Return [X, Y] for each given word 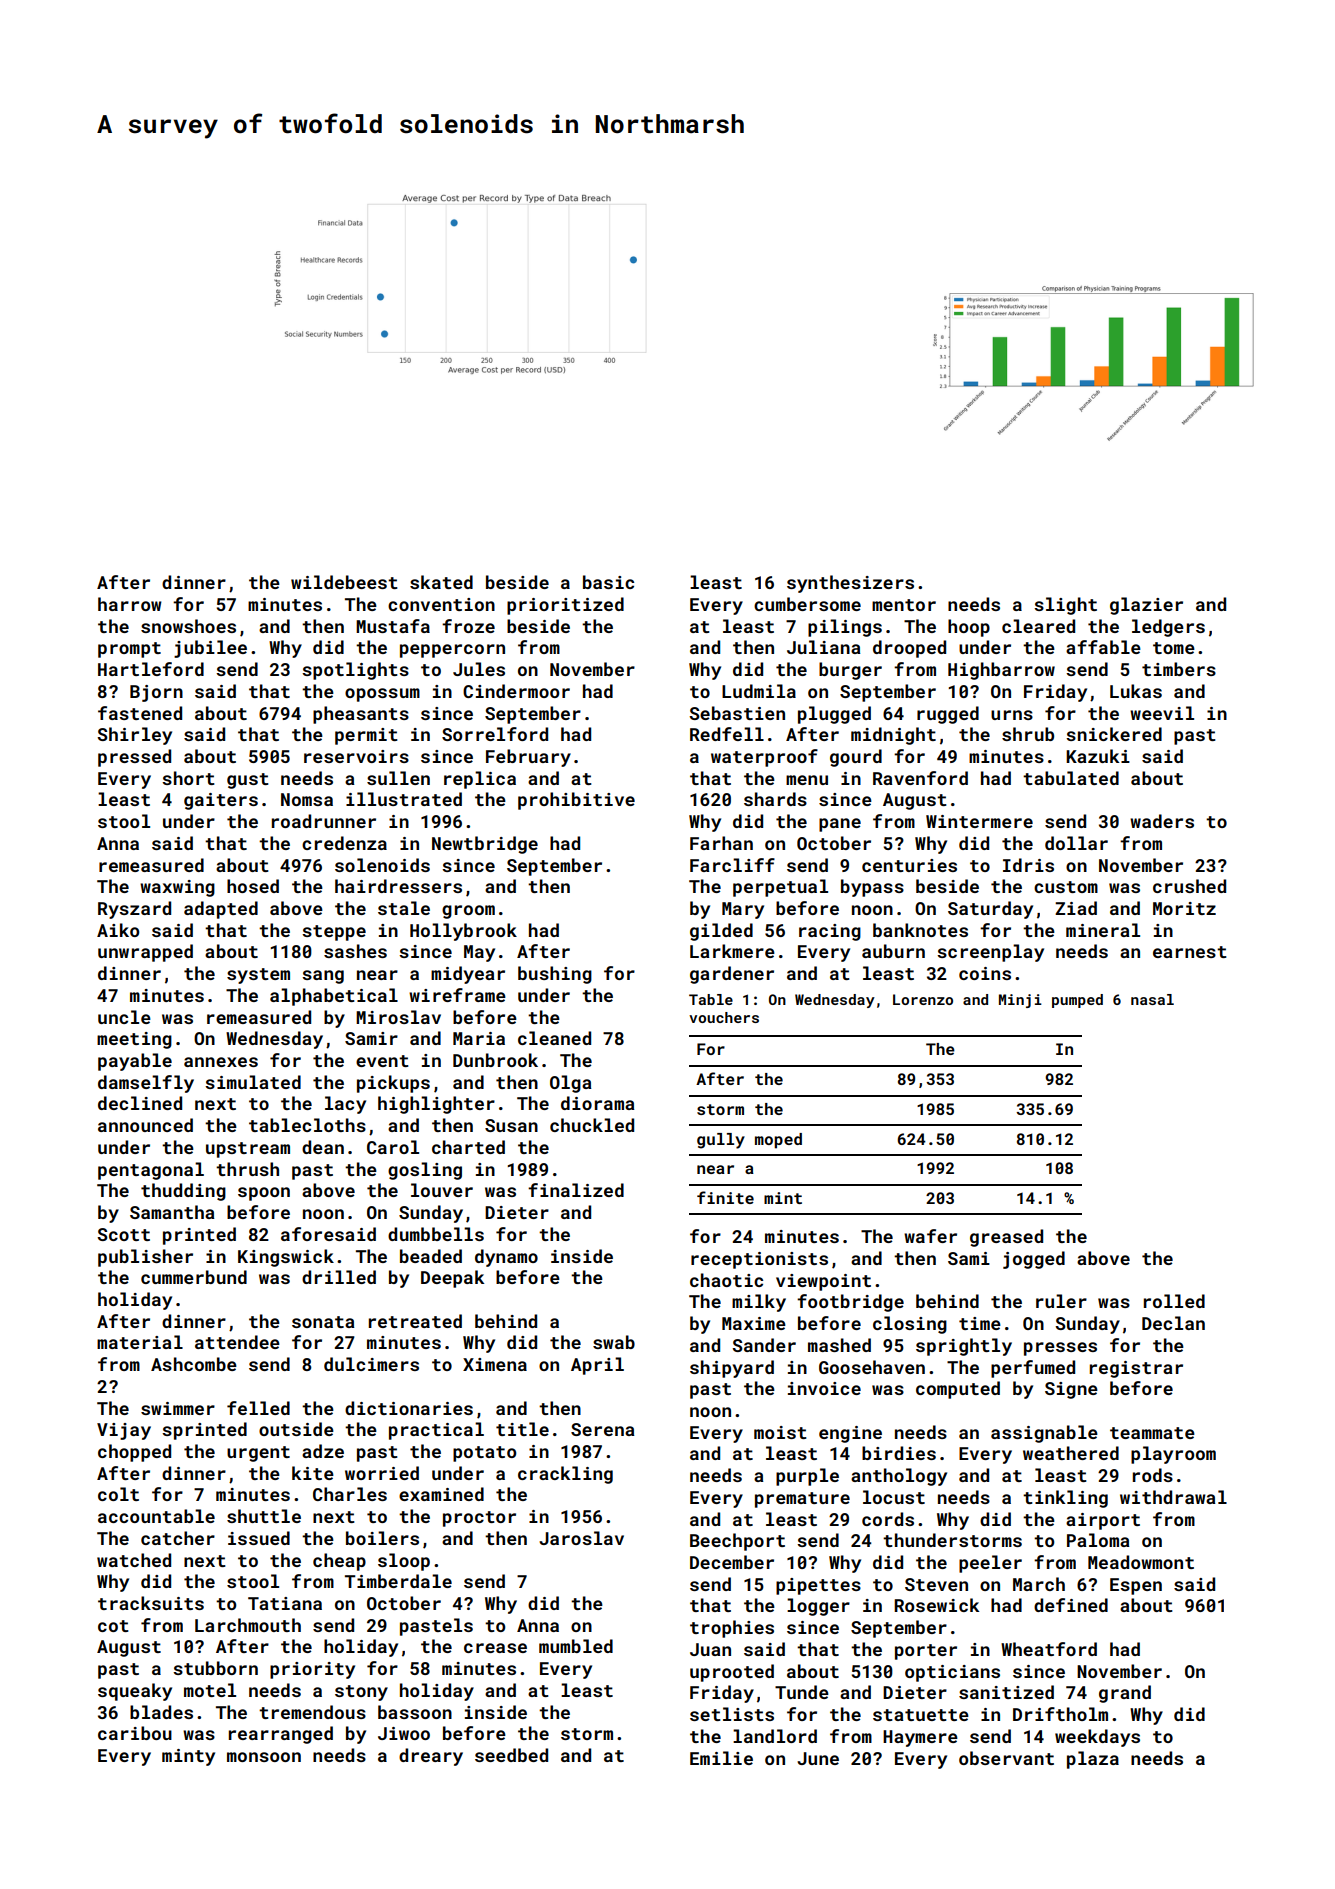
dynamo [506, 1258]
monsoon [264, 1757]
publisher [145, 1258]
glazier [1146, 606]
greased [1006, 1238]
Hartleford [151, 669]
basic [608, 582]
